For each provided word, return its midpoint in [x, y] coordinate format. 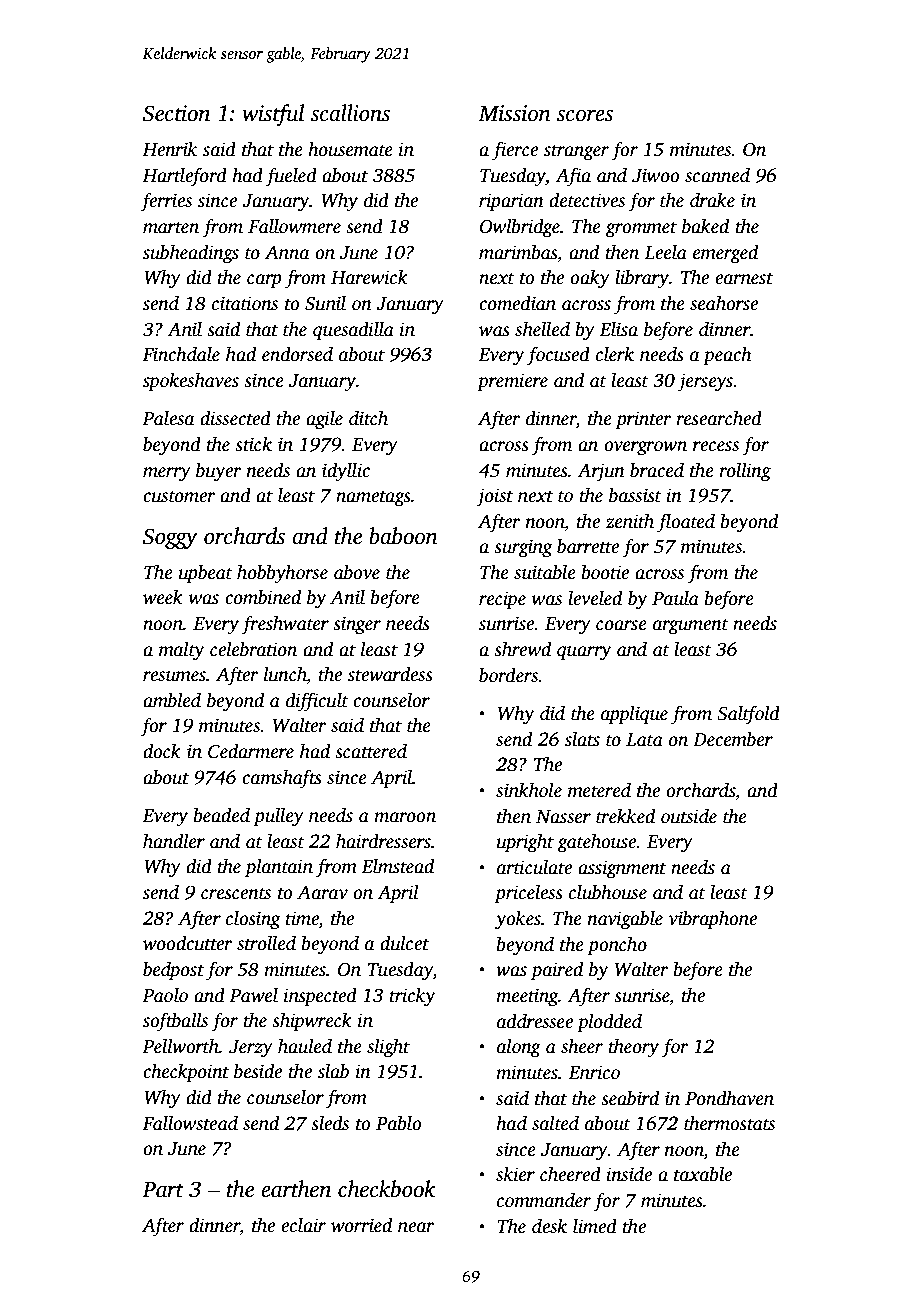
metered [599, 790]
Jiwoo [655, 175]
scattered [371, 751]
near [416, 1227]
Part [163, 1190]
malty [182, 651]
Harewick [369, 277]
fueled [291, 177]
